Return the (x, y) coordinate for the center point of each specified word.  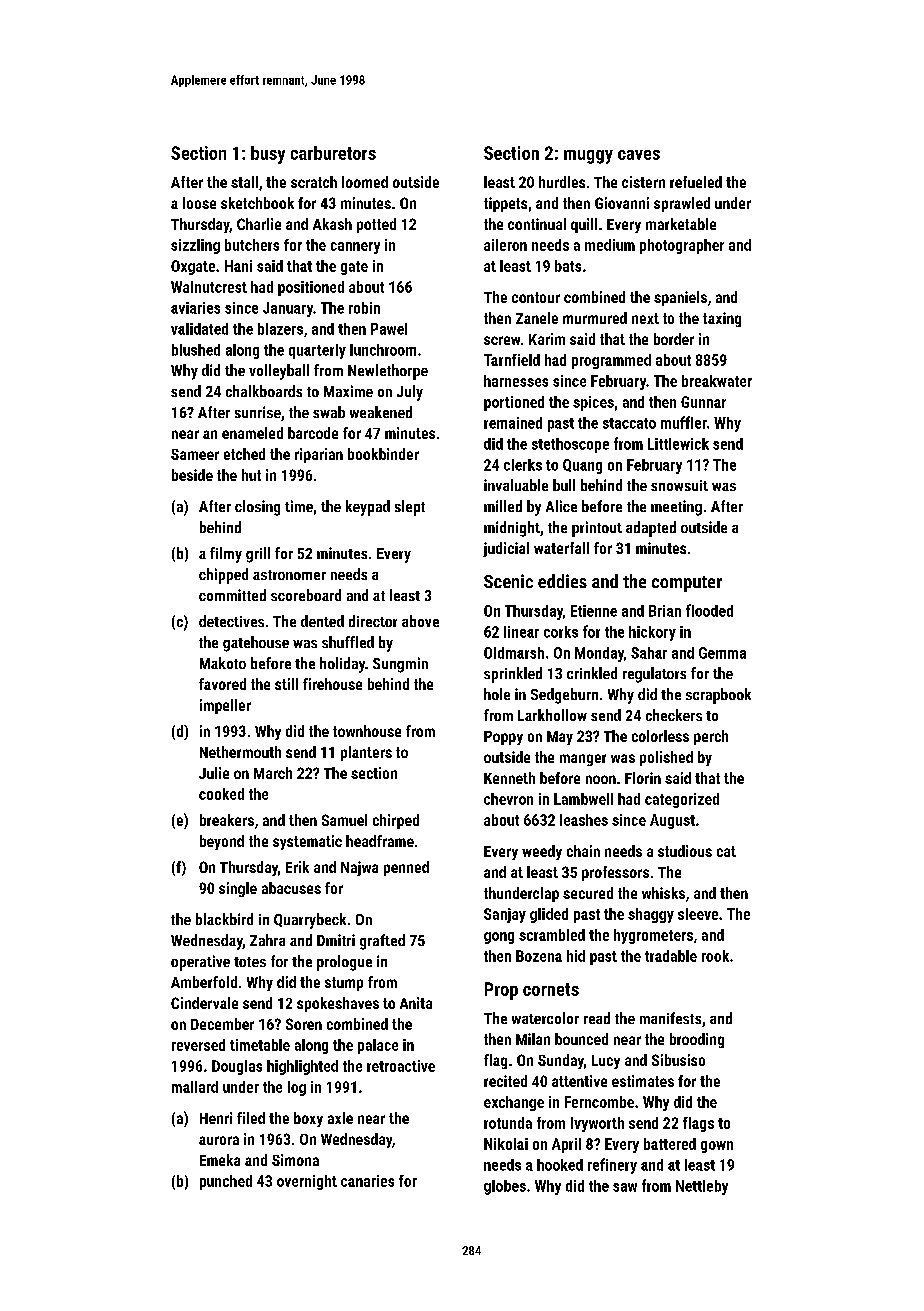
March (273, 773)
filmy (226, 555)
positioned (311, 288)
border (674, 339)
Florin (643, 778)
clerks (523, 465)
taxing (722, 319)
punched (226, 1182)
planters (366, 753)
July (410, 393)
